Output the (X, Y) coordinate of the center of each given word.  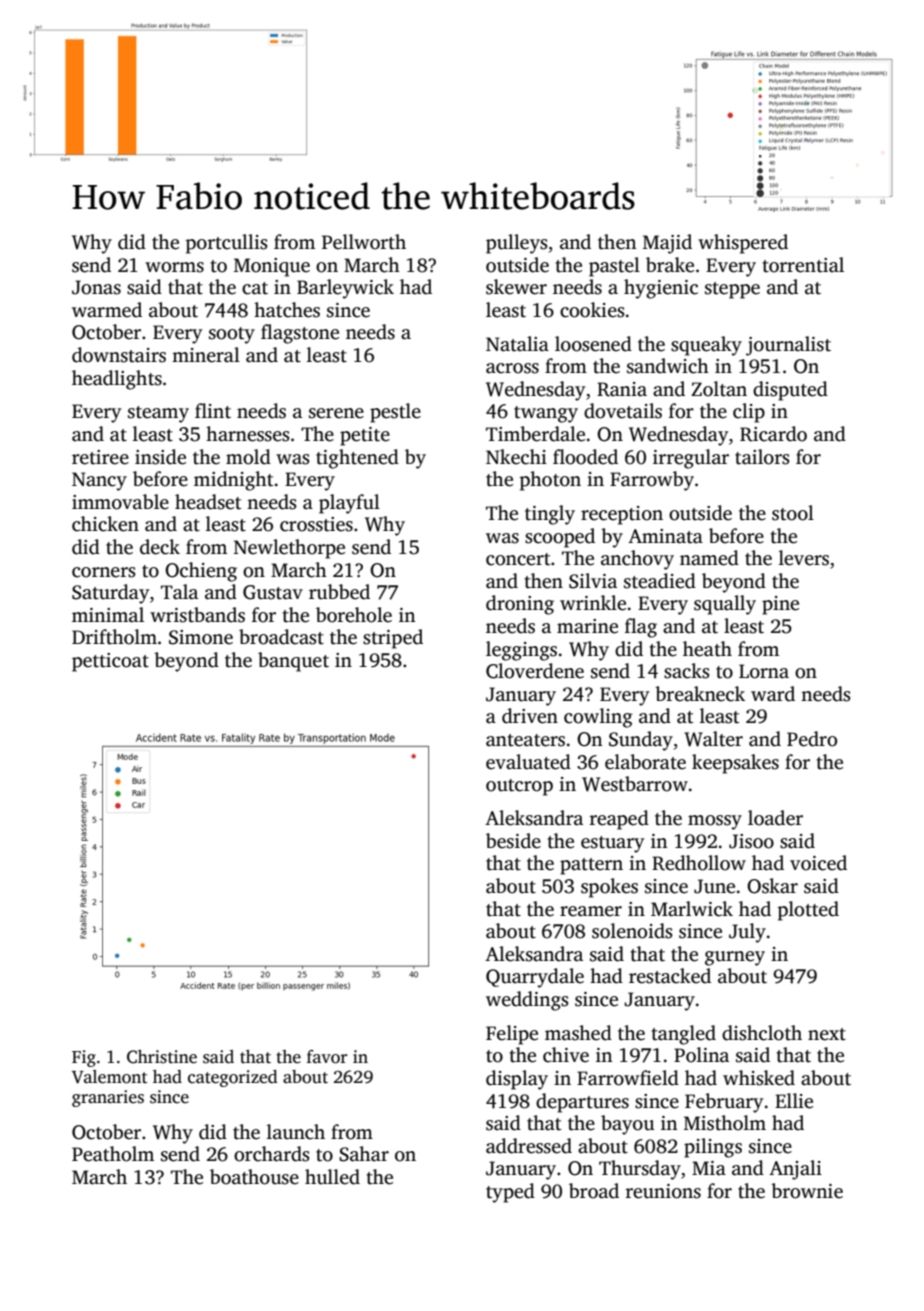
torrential (803, 265)
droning (520, 605)
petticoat (110, 662)
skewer (516, 287)
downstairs (119, 355)
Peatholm (113, 1154)
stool (793, 513)
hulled (332, 1177)
